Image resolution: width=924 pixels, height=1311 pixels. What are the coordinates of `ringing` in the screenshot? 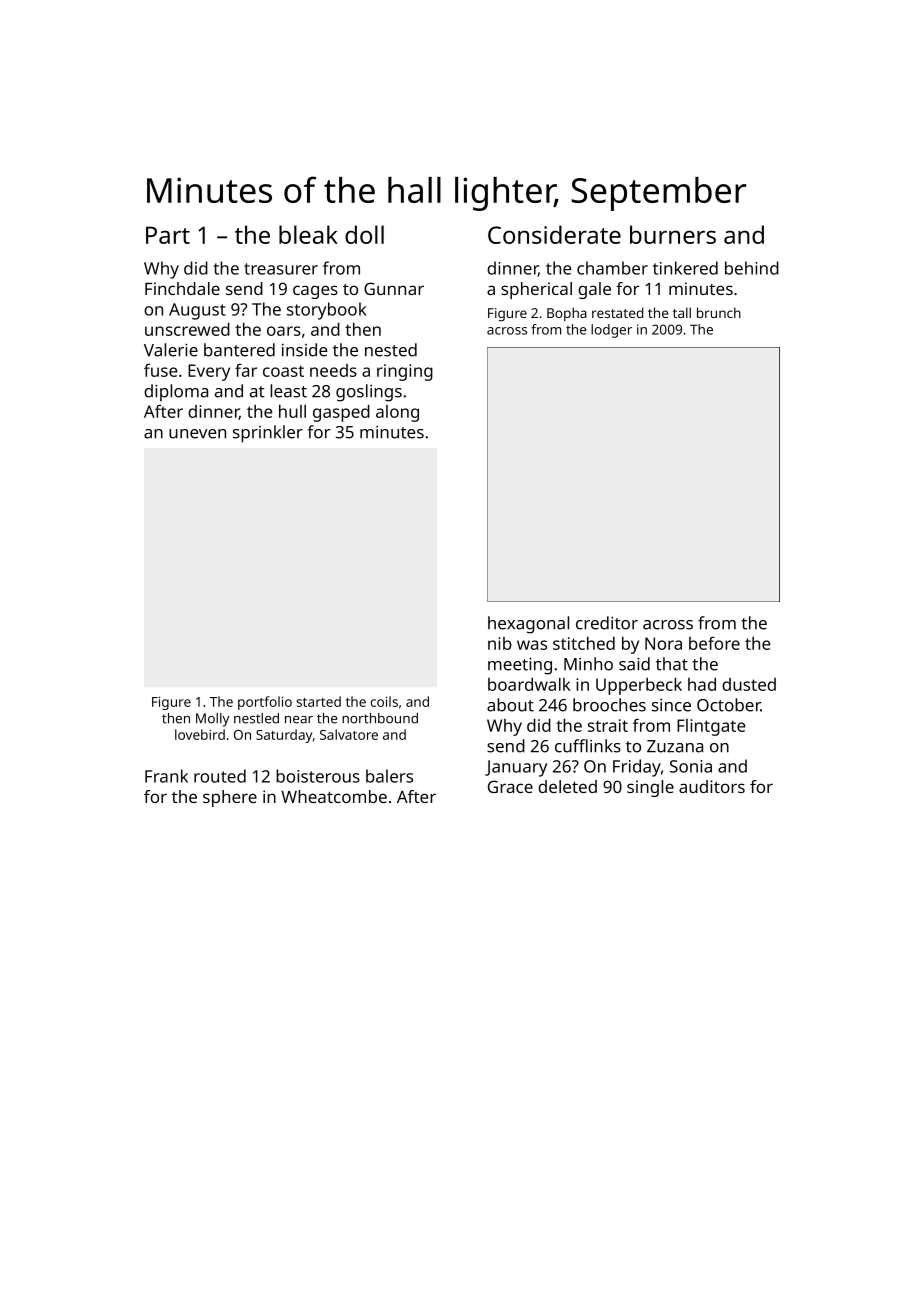 It's located at (405, 372).
